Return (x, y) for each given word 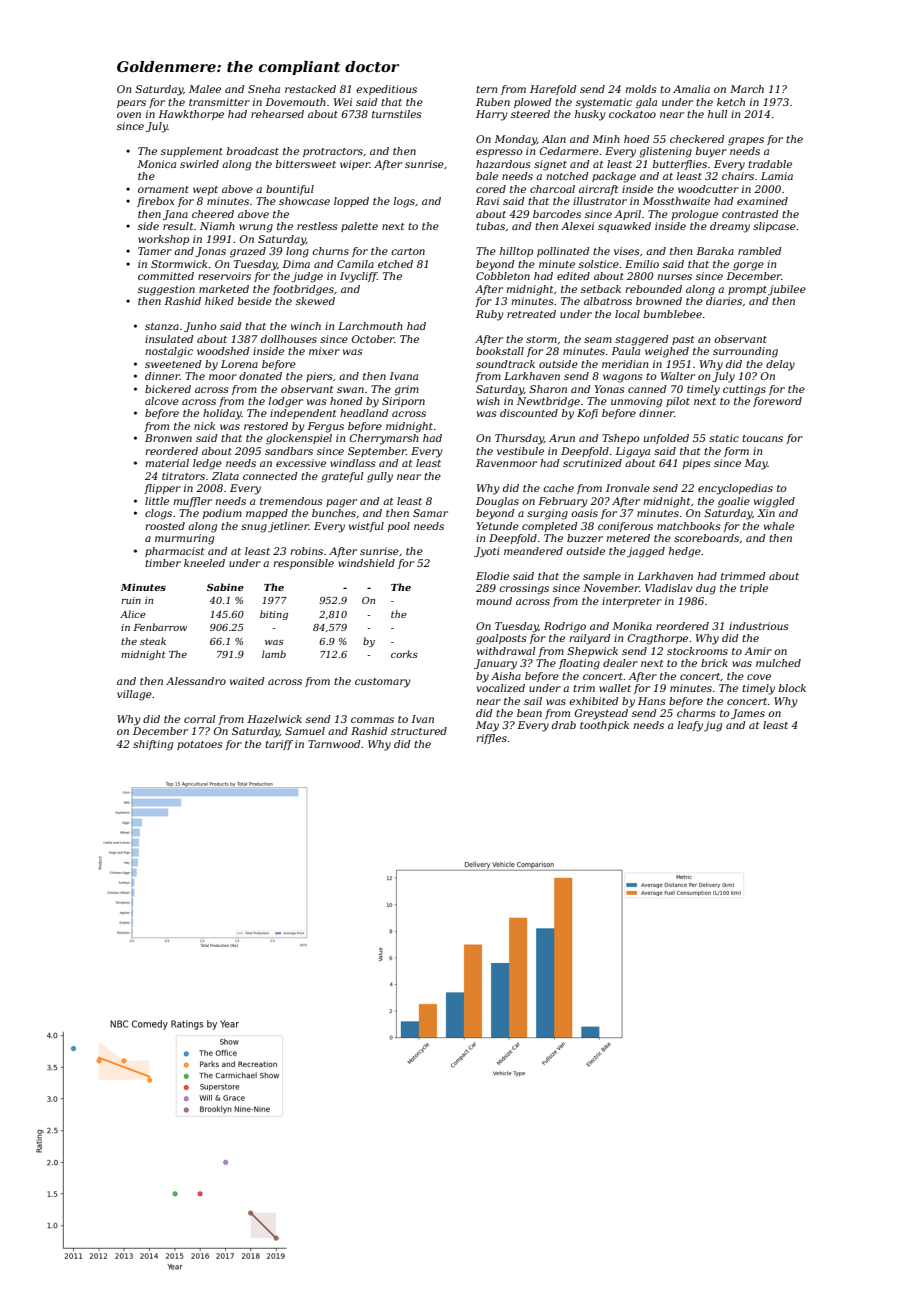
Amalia (691, 89)
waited (247, 681)
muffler (192, 502)
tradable (770, 164)
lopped (351, 202)
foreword (777, 402)
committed (166, 276)
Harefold (553, 90)
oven (129, 115)
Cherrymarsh (384, 439)
